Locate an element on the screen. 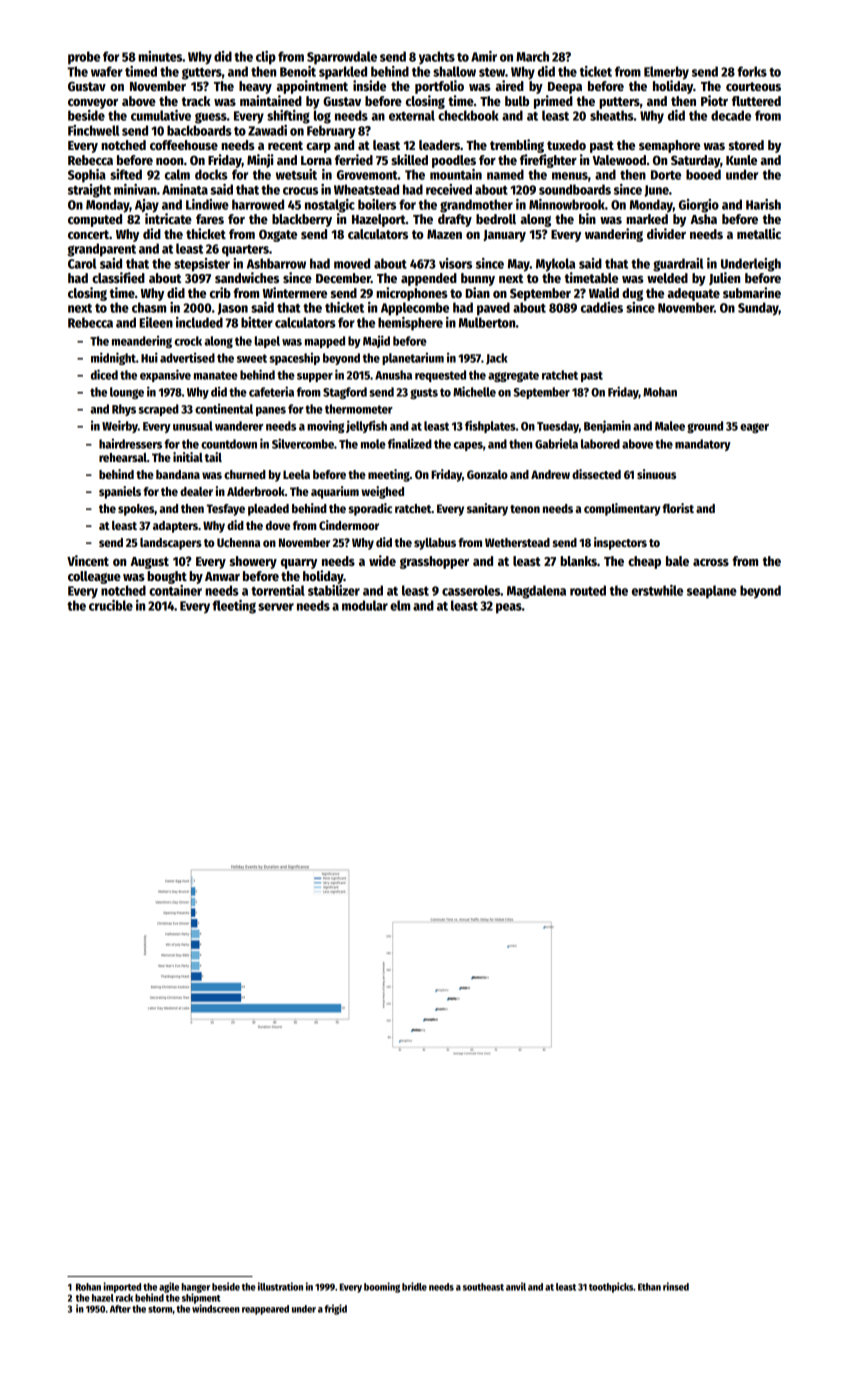 The image size is (849, 1400). bought is located at coordinates (167, 577).
